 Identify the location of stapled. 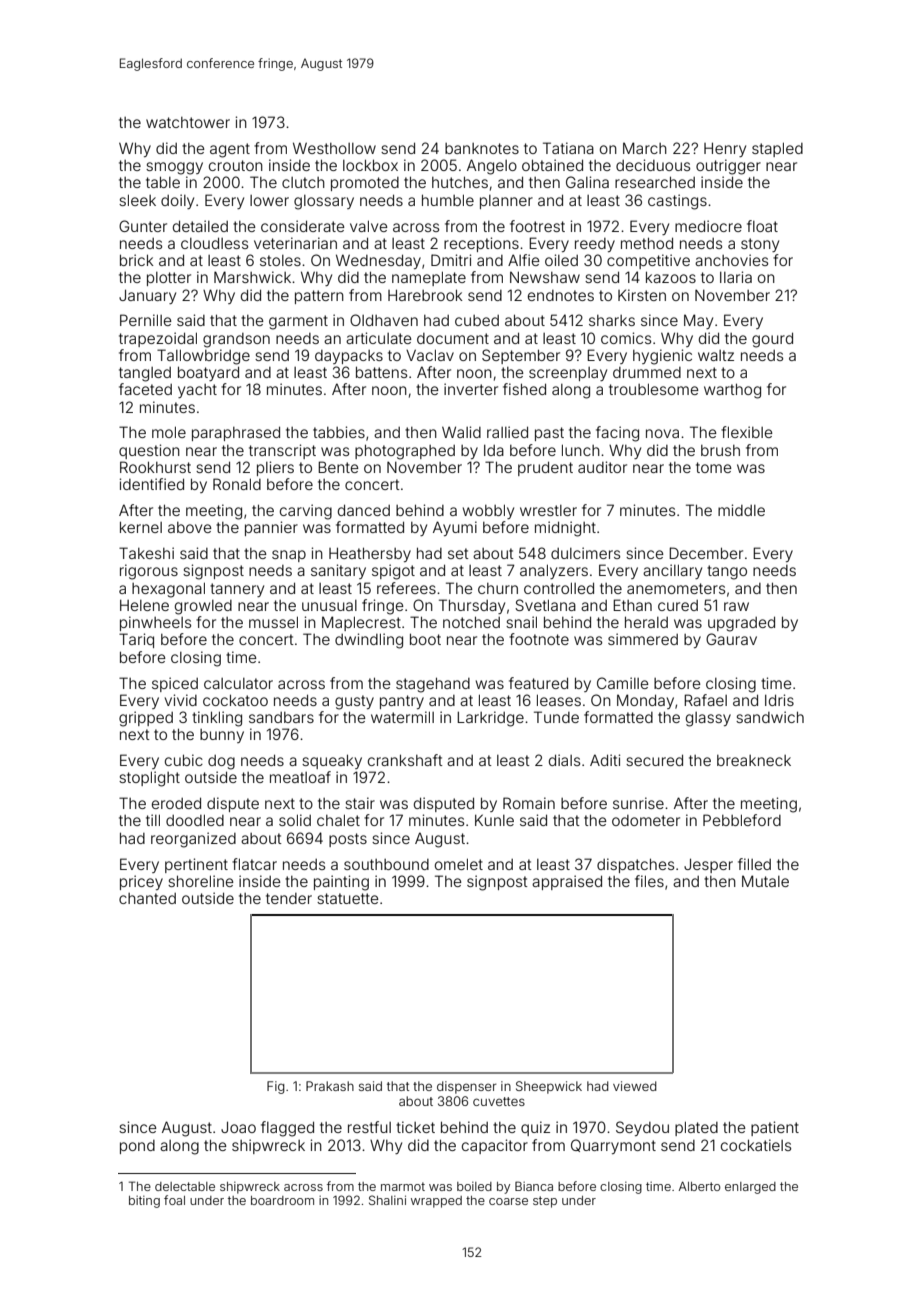
(777, 149).
